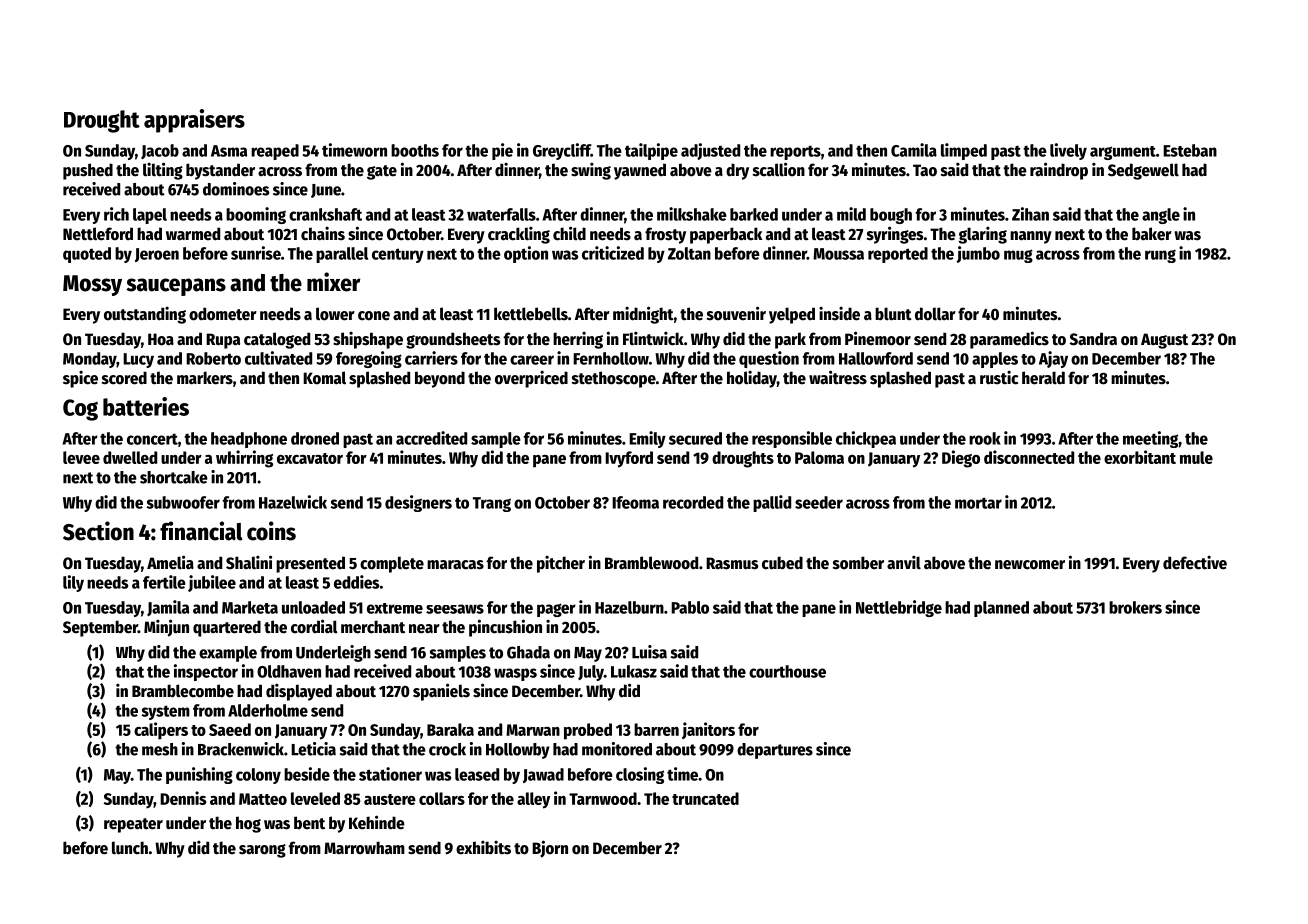 Image resolution: width=1308 pixels, height=924 pixels. Describe the element at coordinates (483, 848) in the image. I see `exhibits` at that location.
